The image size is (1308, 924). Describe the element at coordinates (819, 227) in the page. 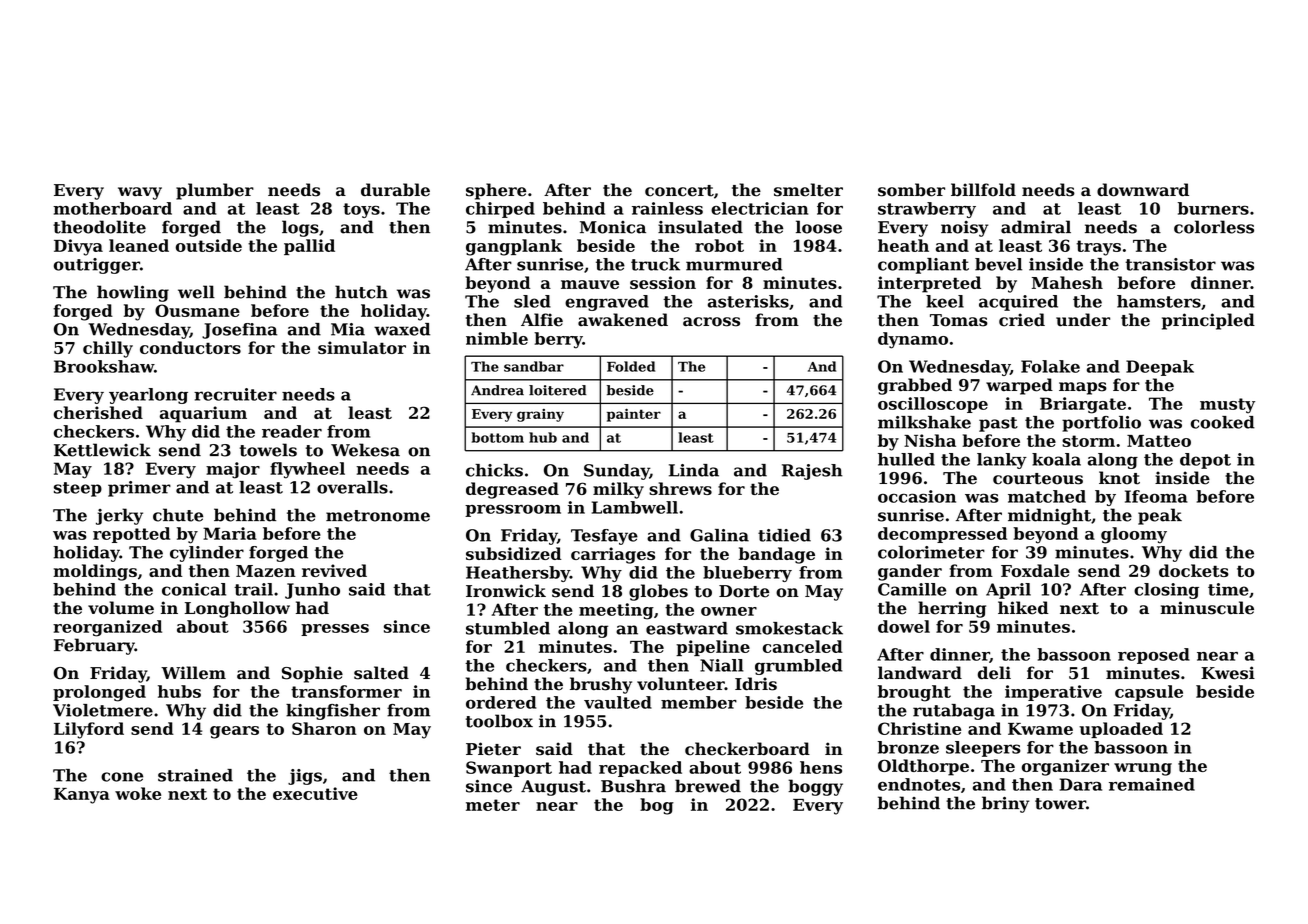

I see `loose` at that location.
